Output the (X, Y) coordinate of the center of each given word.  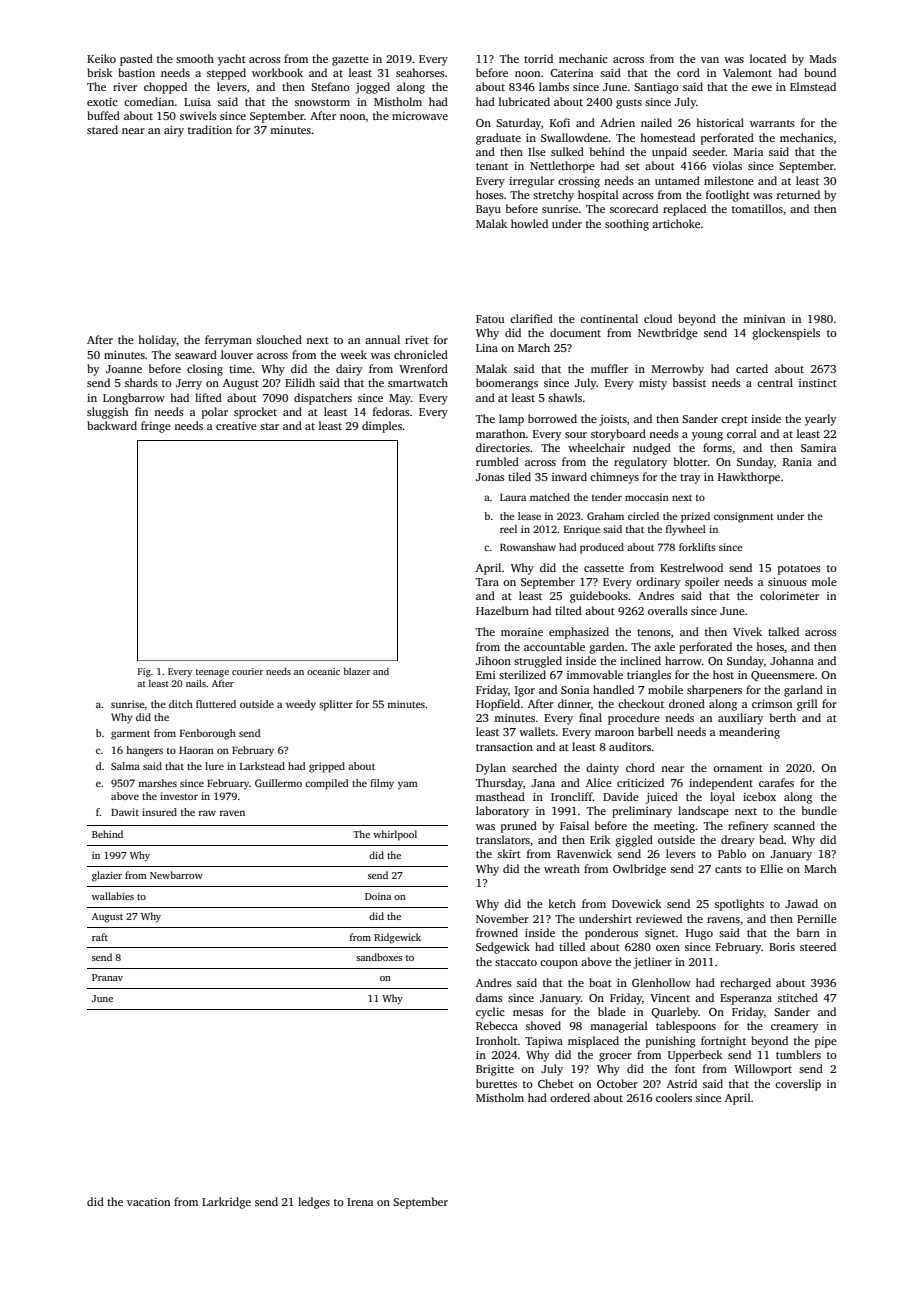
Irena (360, 1202)
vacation (148, 1202)
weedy (301, 705)
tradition (210, 129)
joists (613, 420)
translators (503, 839)
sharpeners (714, 691)
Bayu (488, 210)
